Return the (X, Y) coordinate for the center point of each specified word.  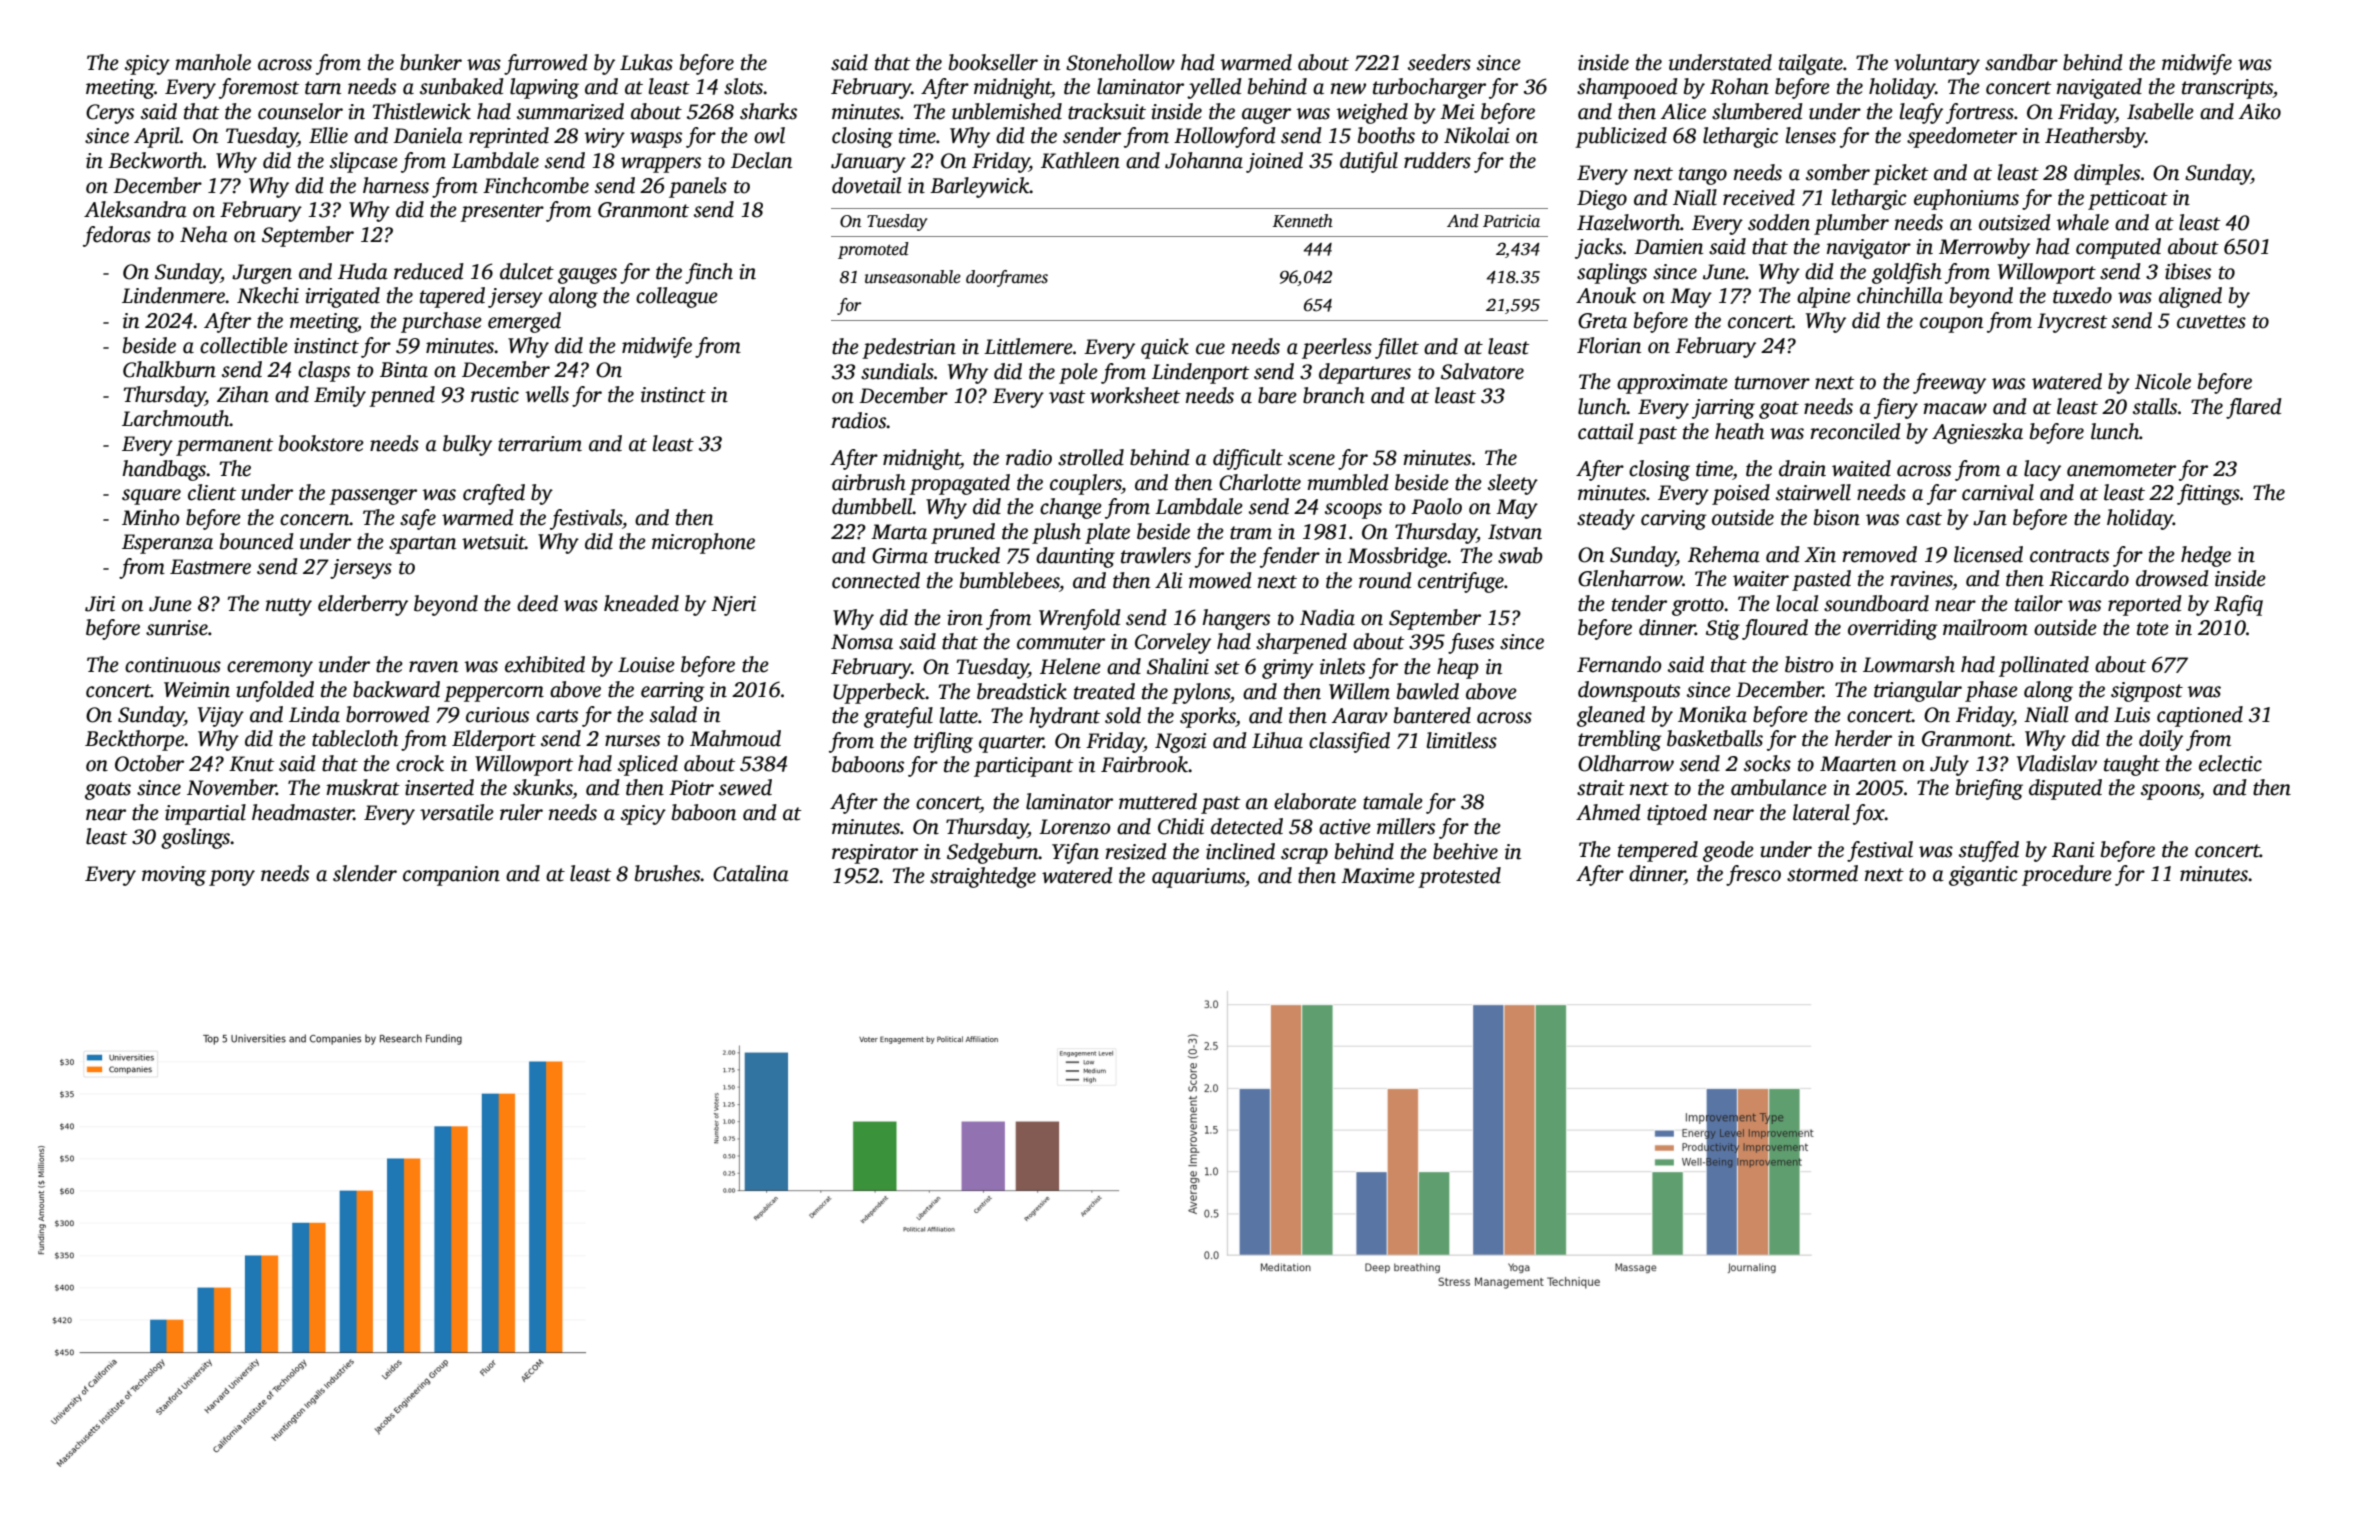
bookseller (993, 62)
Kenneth (1303, 221)
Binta (404, 370)
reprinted (509, 137)
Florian (1609, 345)
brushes (668, 873)
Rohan (1739, 86)
